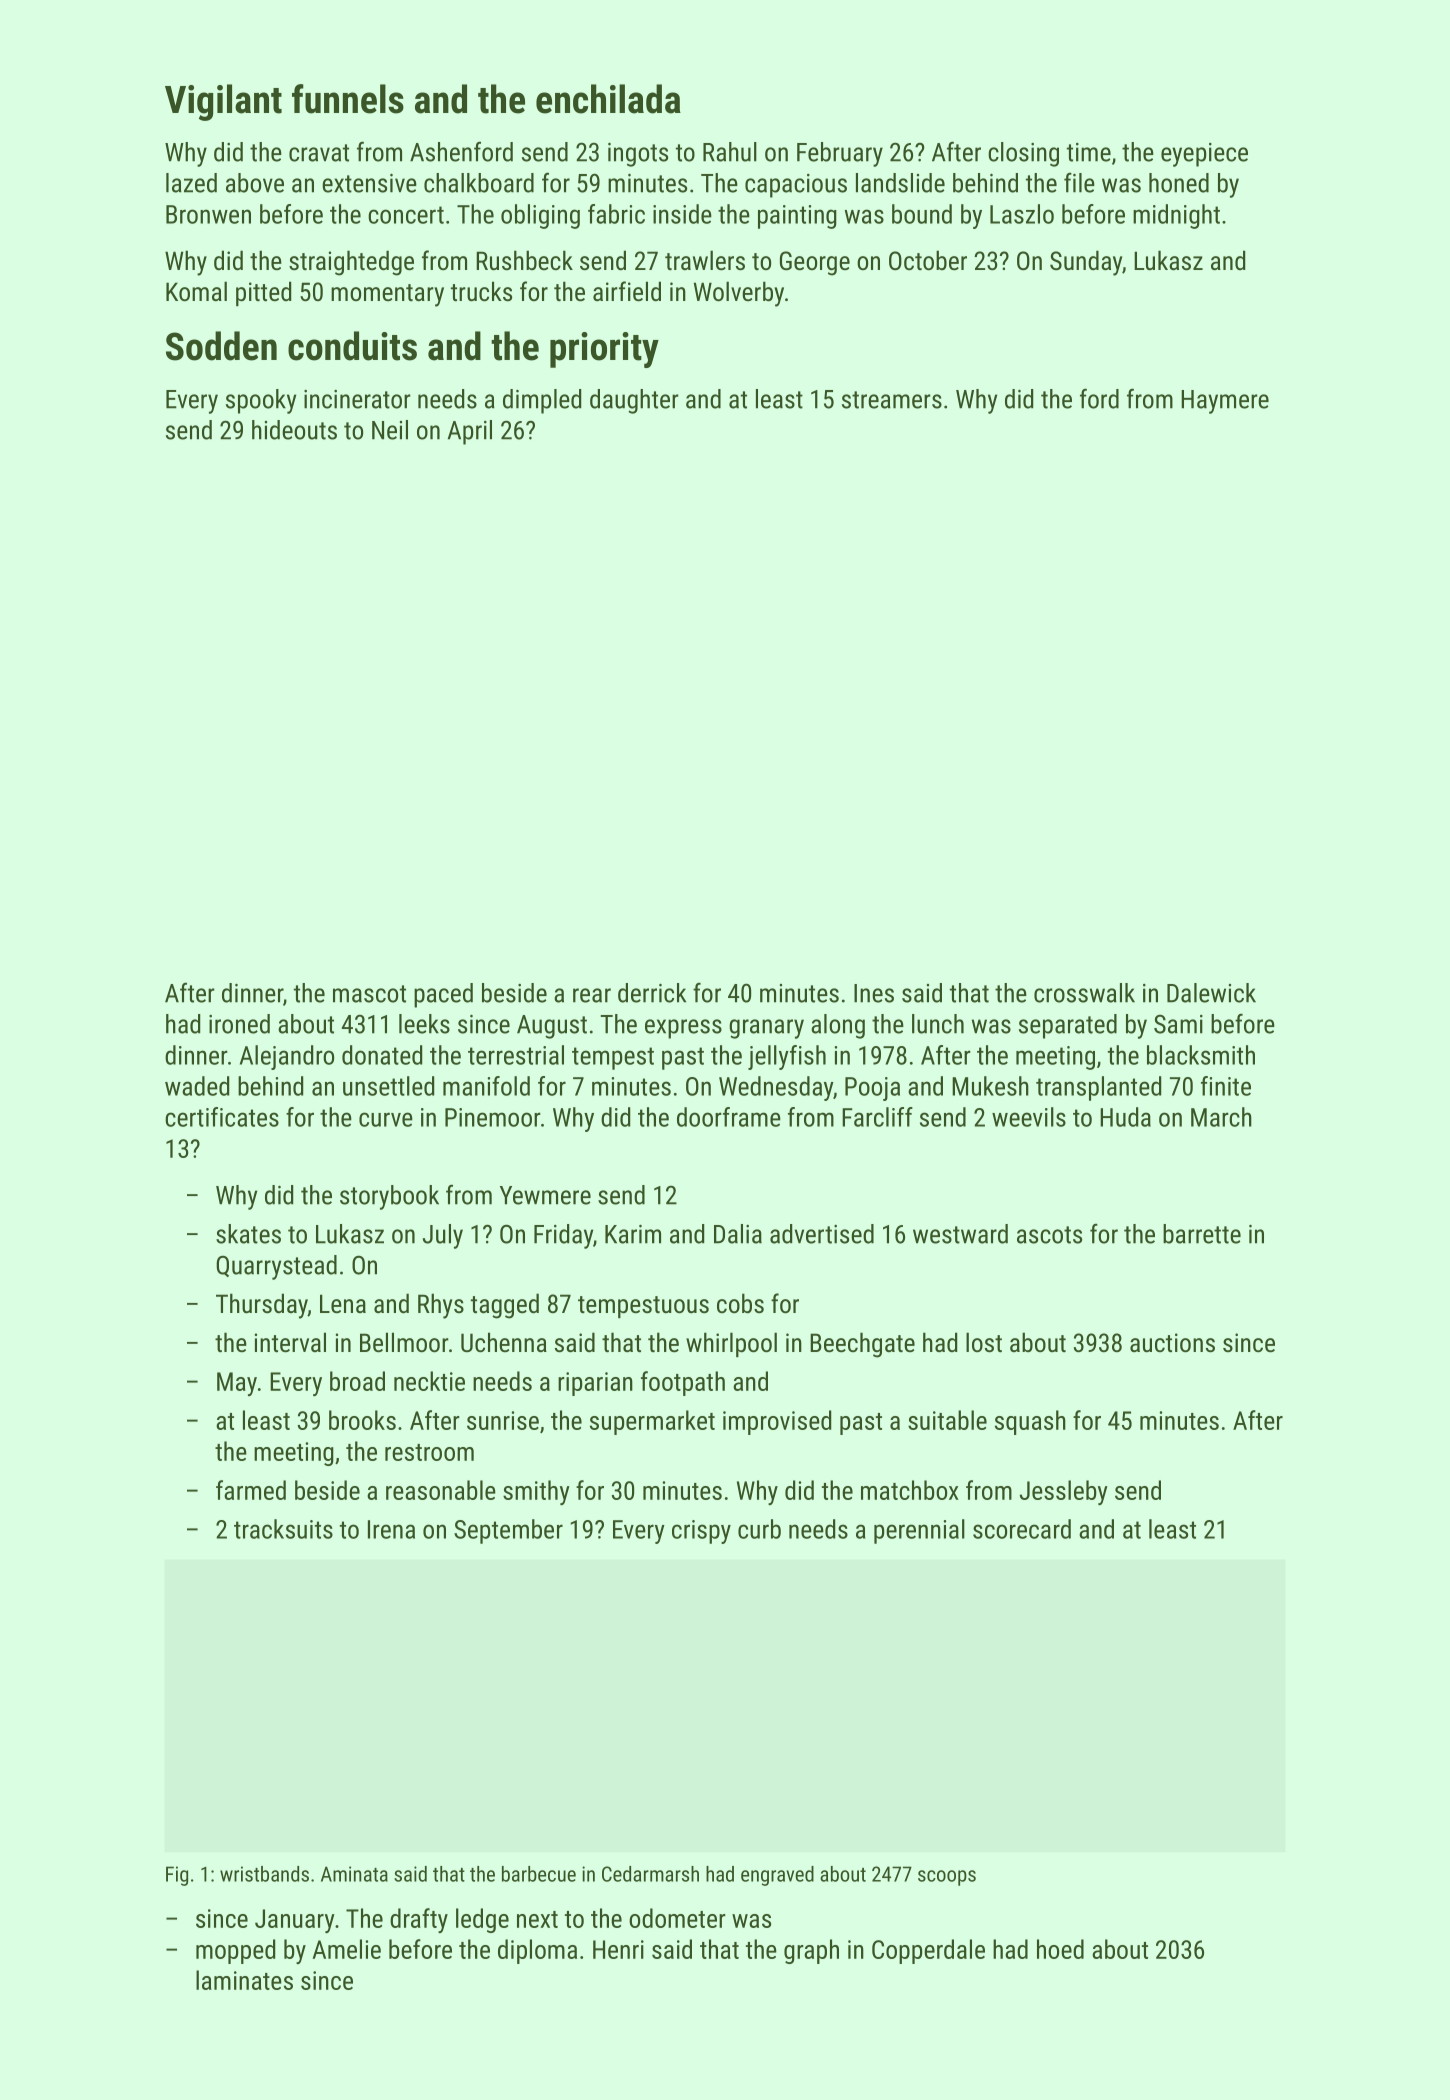 The width and height of the screenshot is (1450, 2100). What do you see at coordinates (840, 154) in the screenshot?
I see `February` at bounding box center [840, 154].
